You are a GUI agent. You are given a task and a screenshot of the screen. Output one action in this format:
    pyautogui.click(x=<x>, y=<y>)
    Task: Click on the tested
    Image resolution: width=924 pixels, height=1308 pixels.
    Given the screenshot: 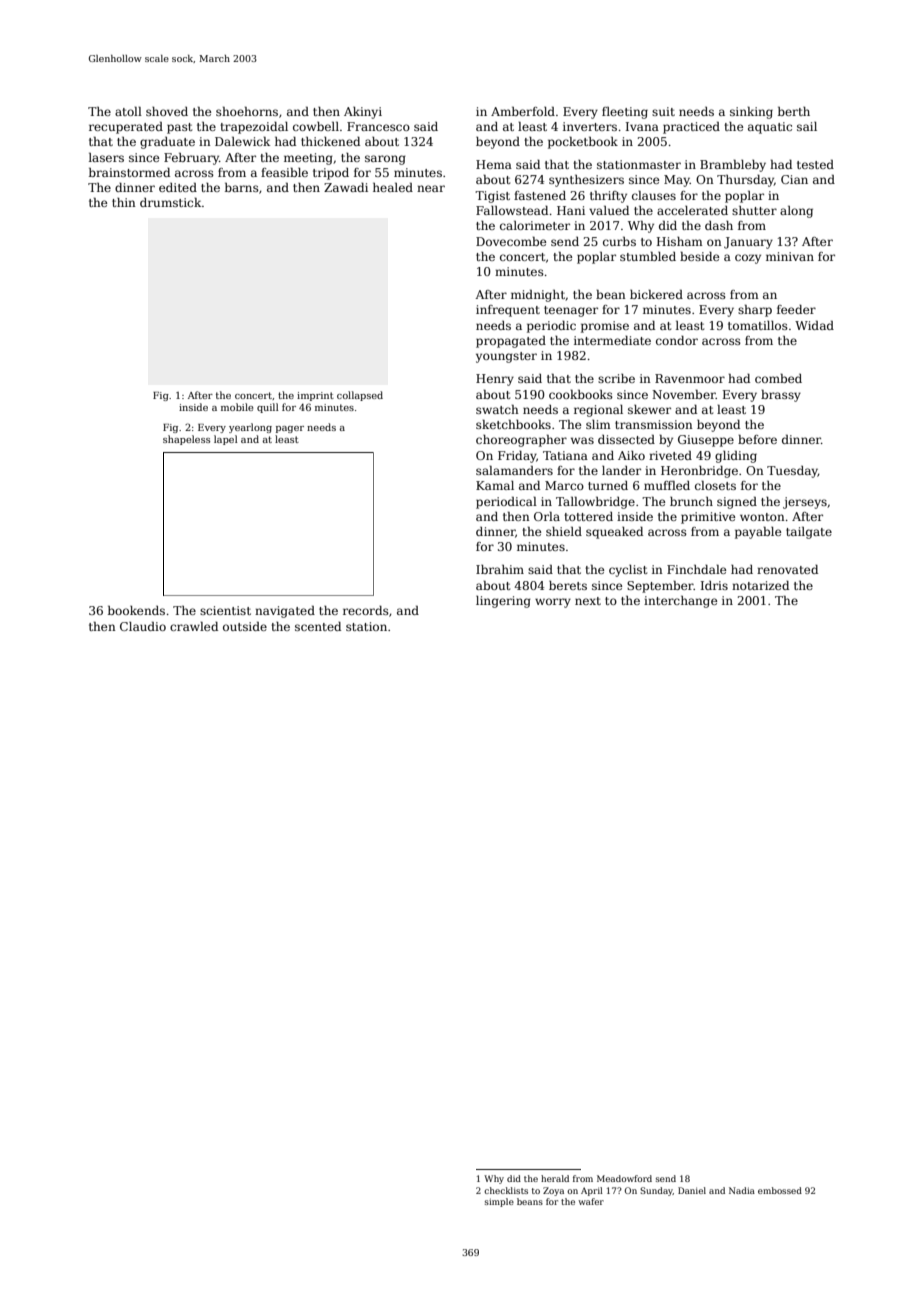 What is the action you would take?
    pyautogui.click(x=815, y=164)
